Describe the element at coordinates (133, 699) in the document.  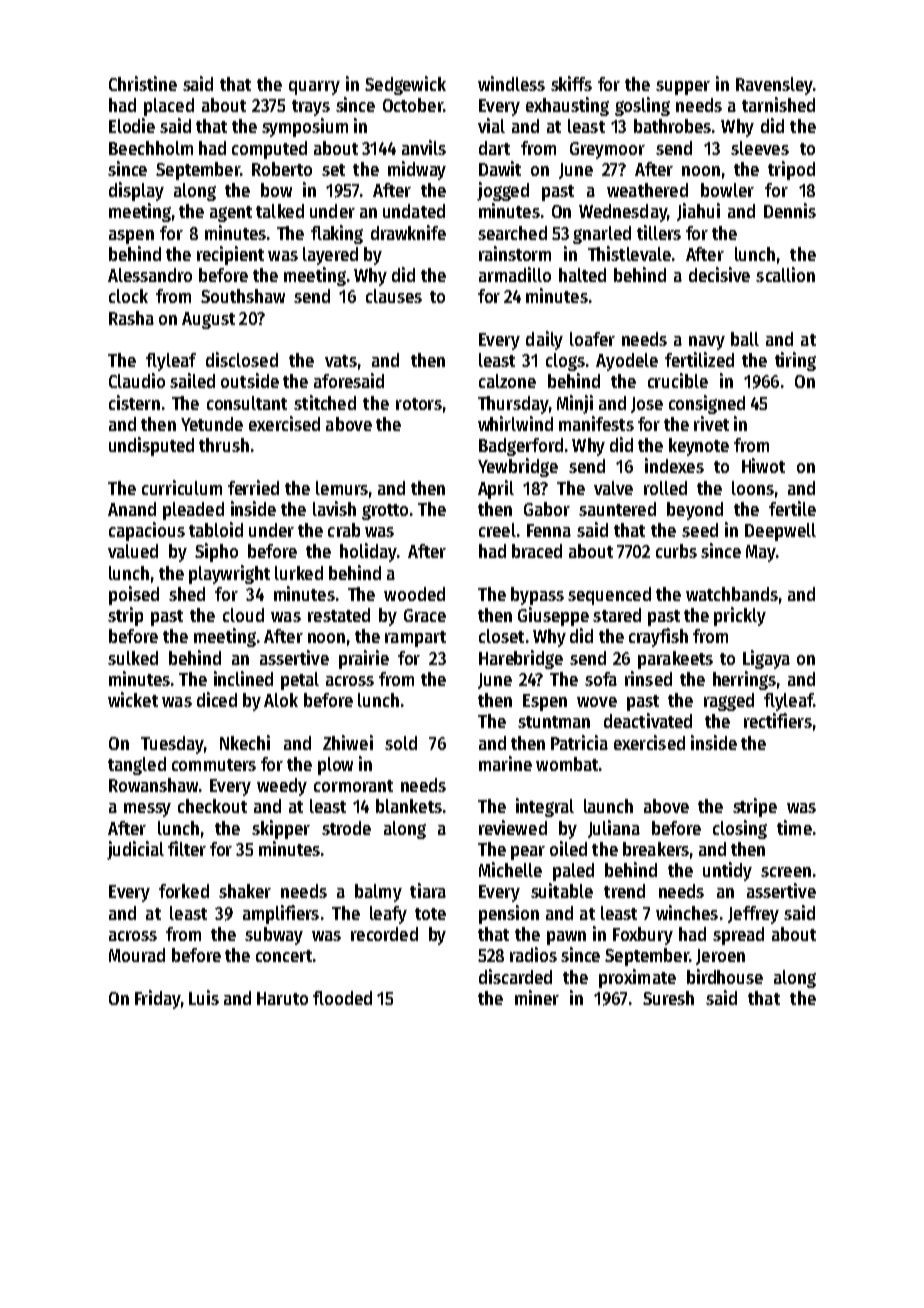
I see `wicket` at that location.
